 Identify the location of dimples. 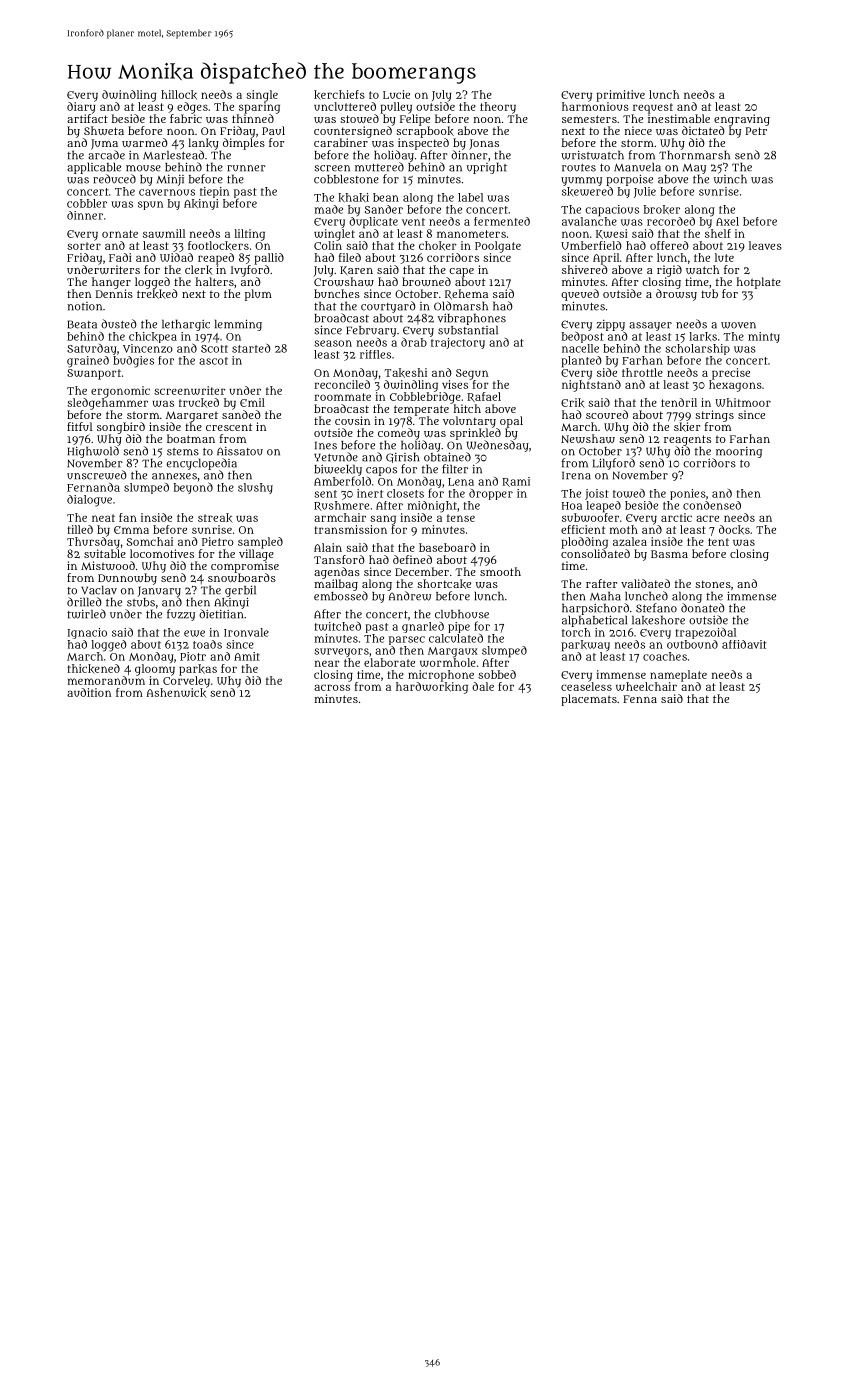
(244, 144).
